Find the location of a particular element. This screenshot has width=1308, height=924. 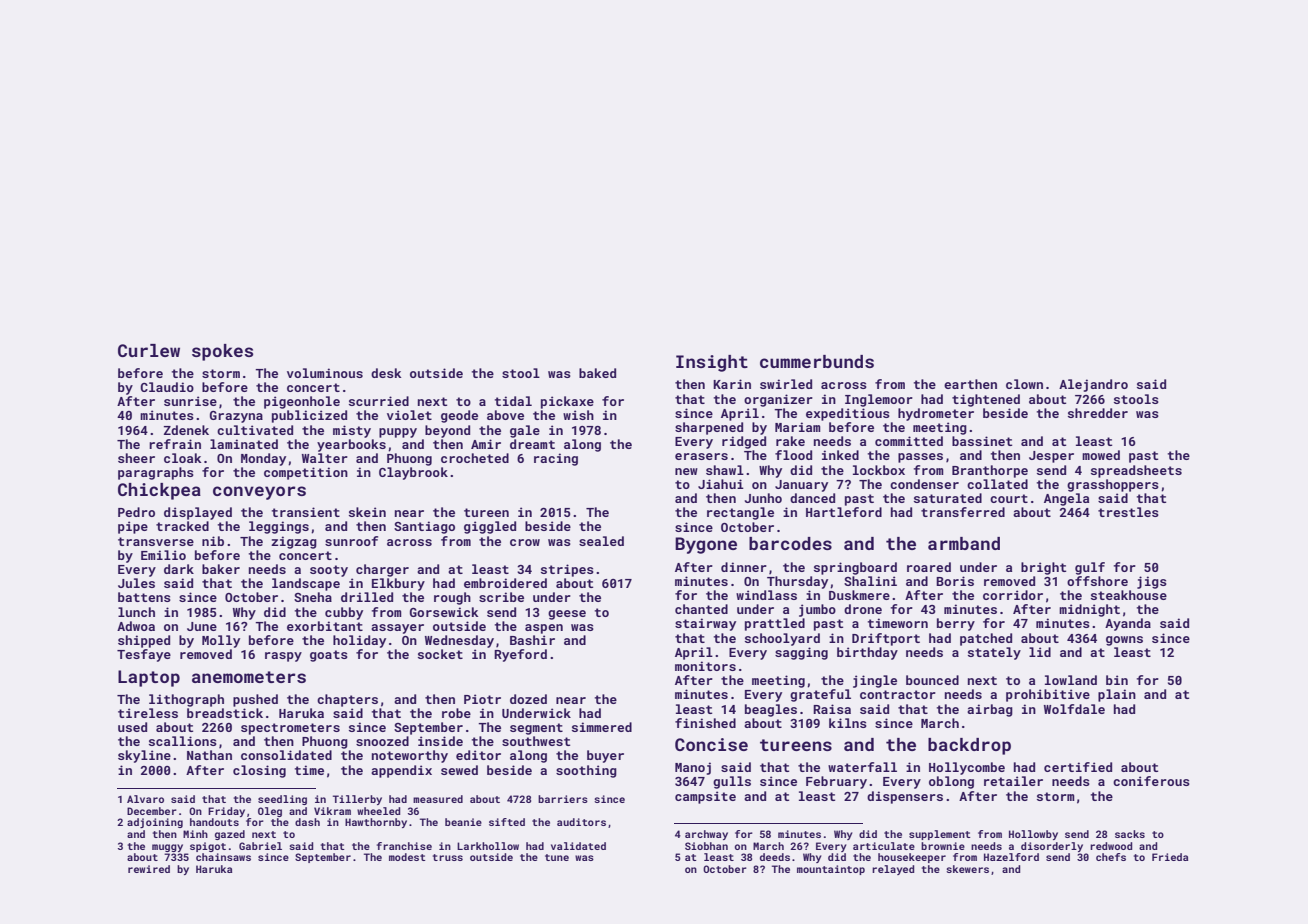

bright is located at coordinates (1043, 568).
